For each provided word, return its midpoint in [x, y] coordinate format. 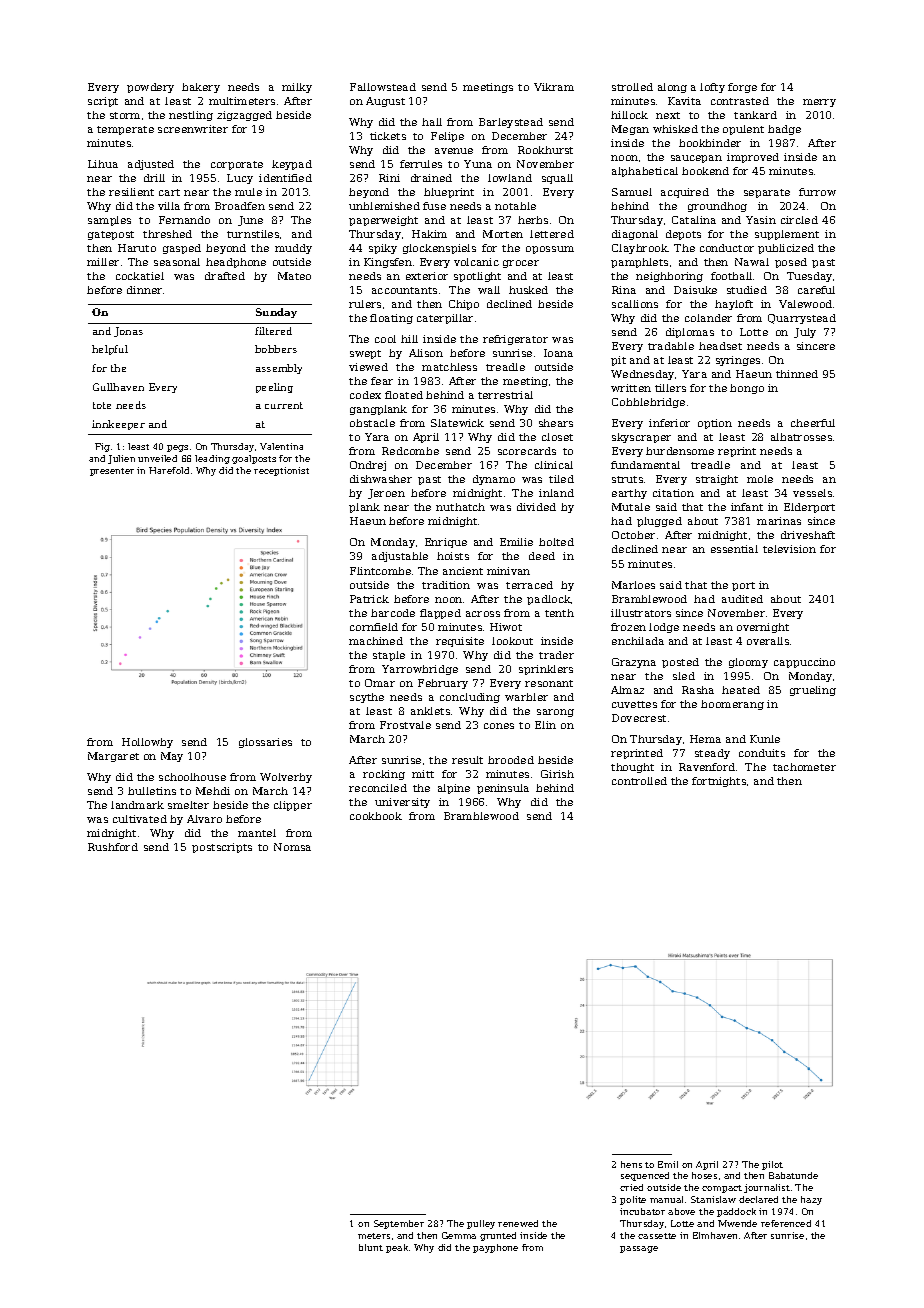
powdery [150, 88]
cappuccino [804, 663]
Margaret [113, 757]
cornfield [374, 627]
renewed [518, 1223]
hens [631, 1164]
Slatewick [457, 423]
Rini [389, 178]
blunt [371, 1247]
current [284, 405]
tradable [671, 346]
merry [819, 103]
